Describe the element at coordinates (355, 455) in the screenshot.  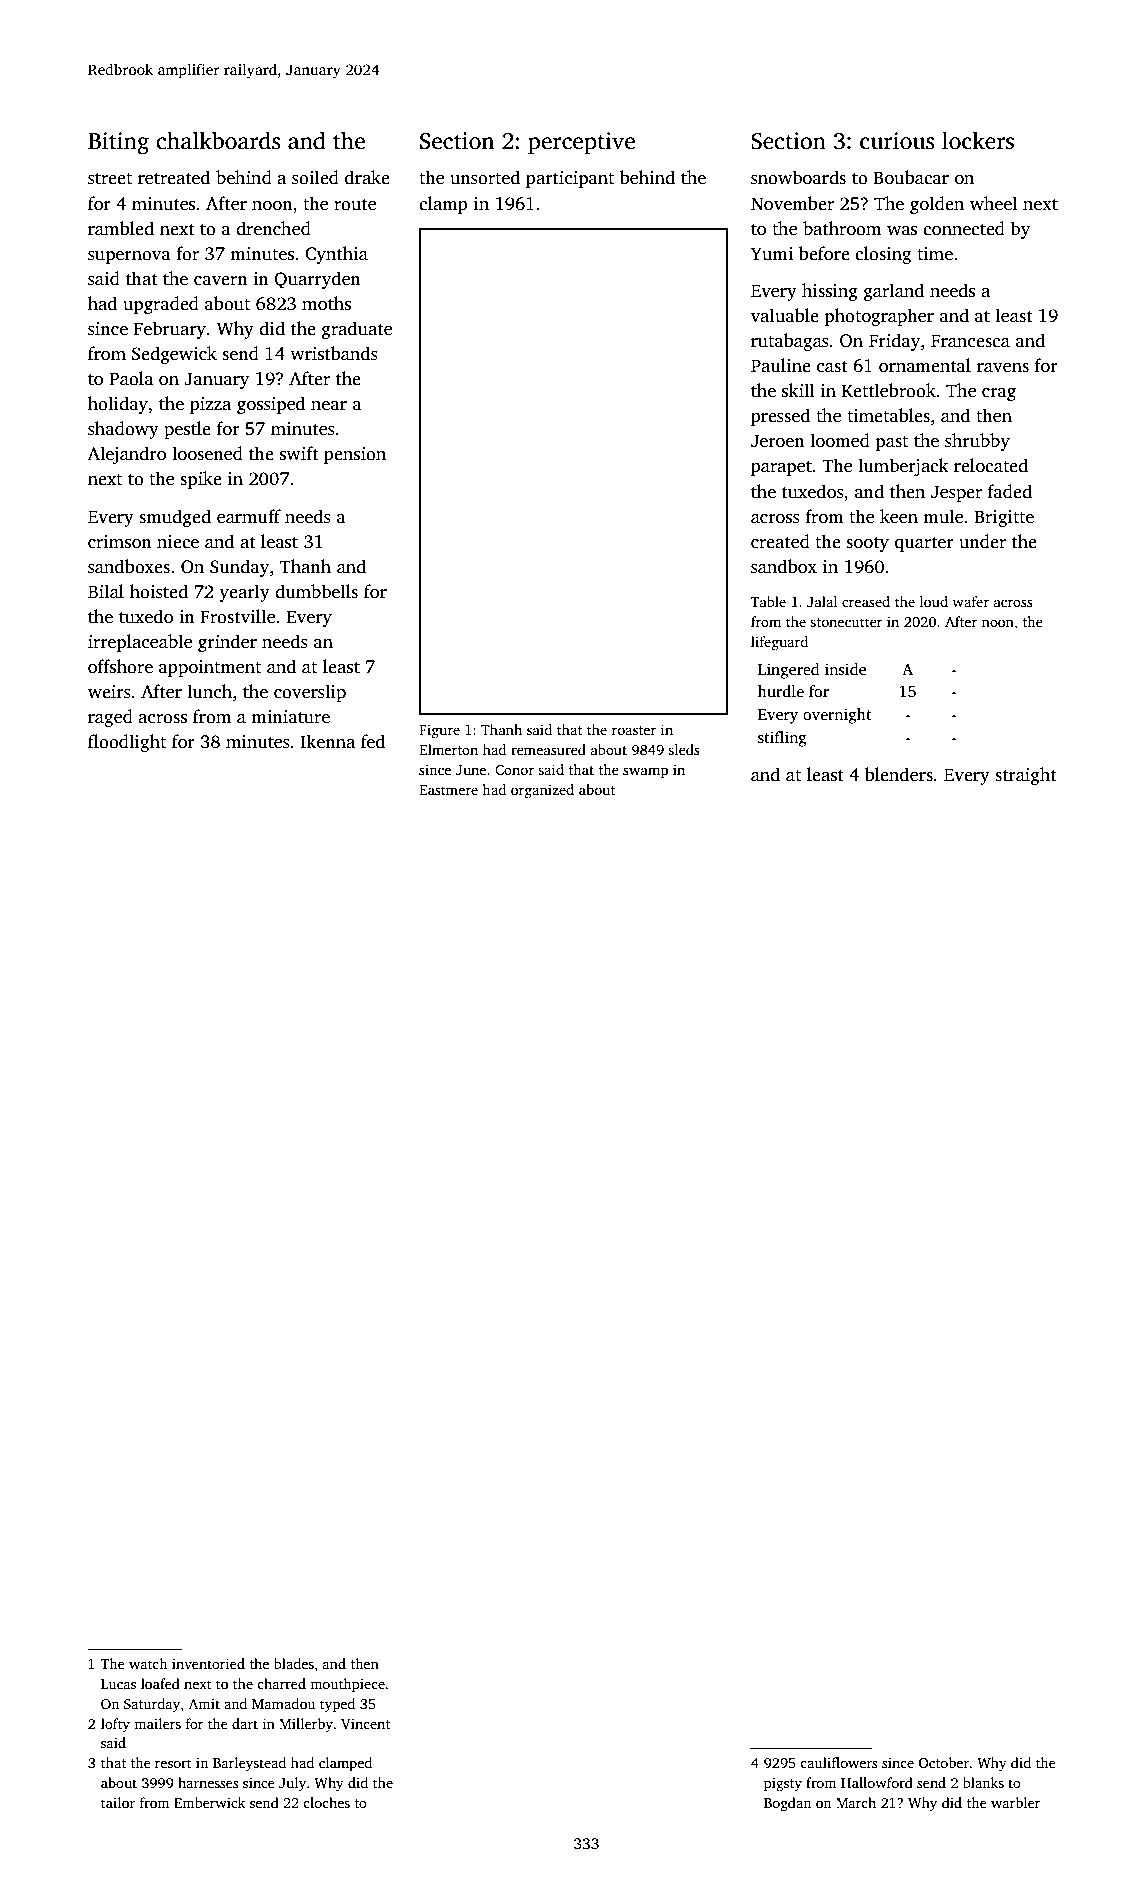
I see `pension` at that location.
